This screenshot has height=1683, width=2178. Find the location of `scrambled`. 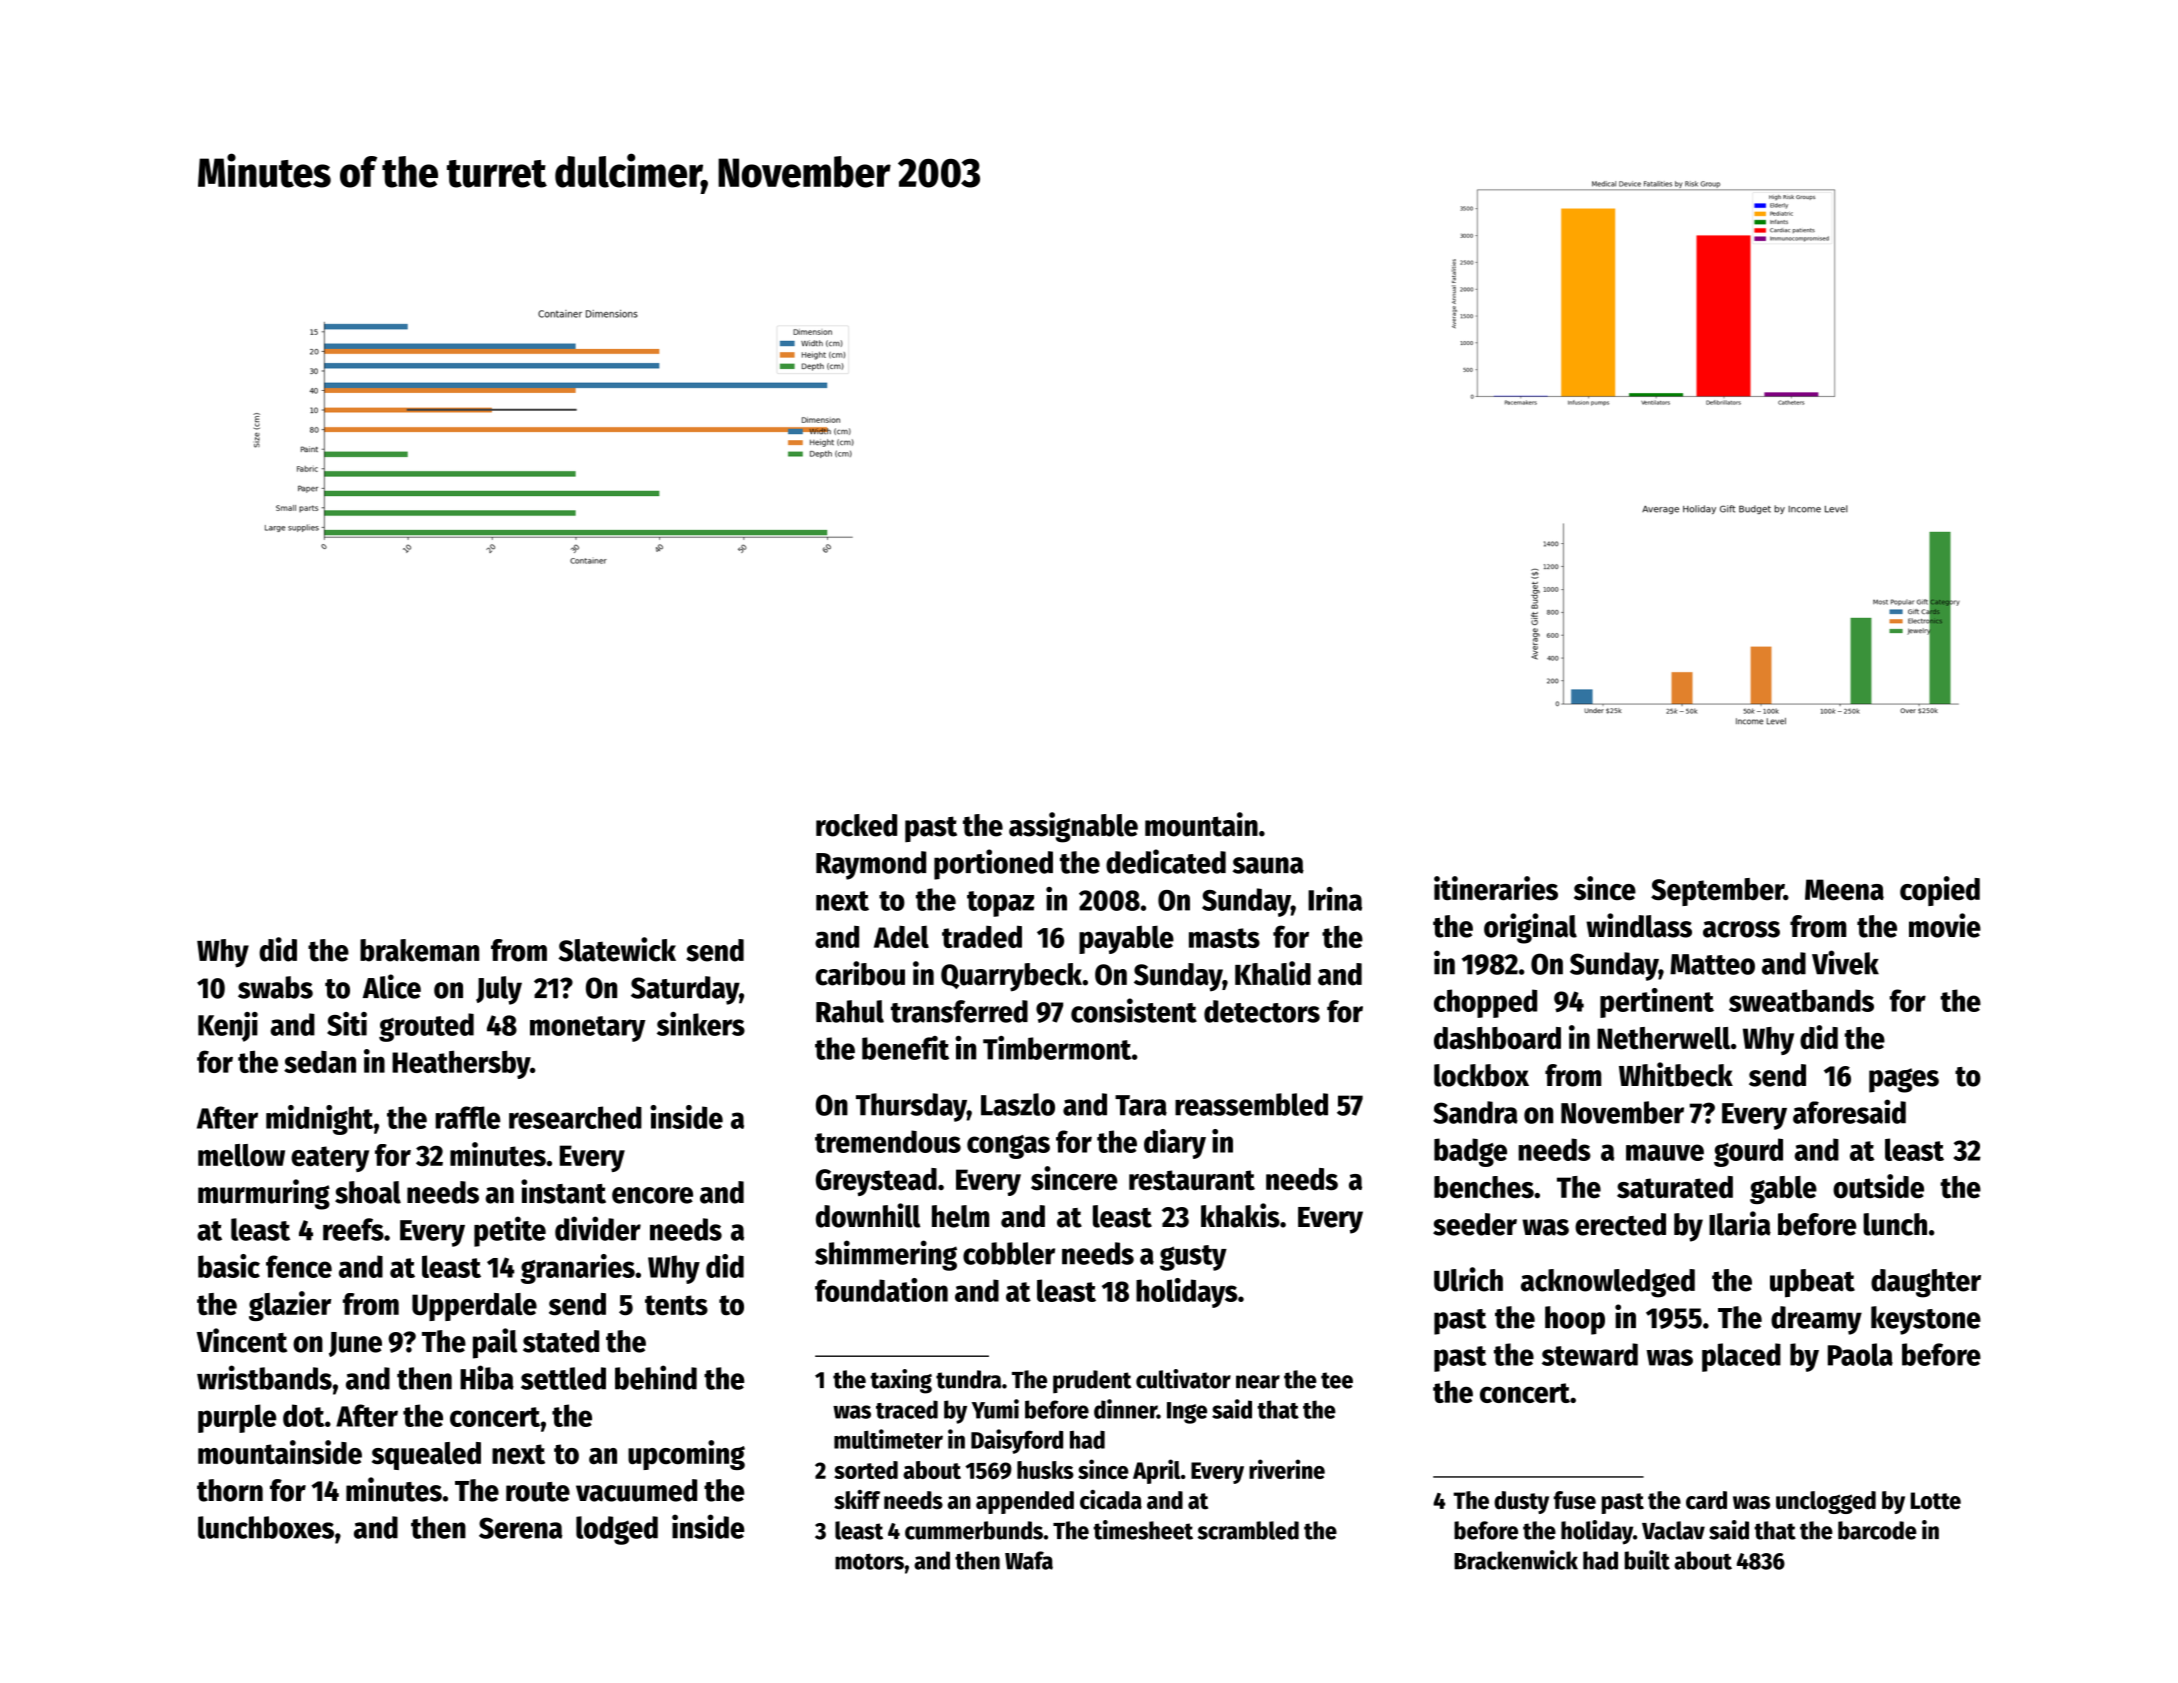

scrambled is located at coordinates (1248, 1530).
